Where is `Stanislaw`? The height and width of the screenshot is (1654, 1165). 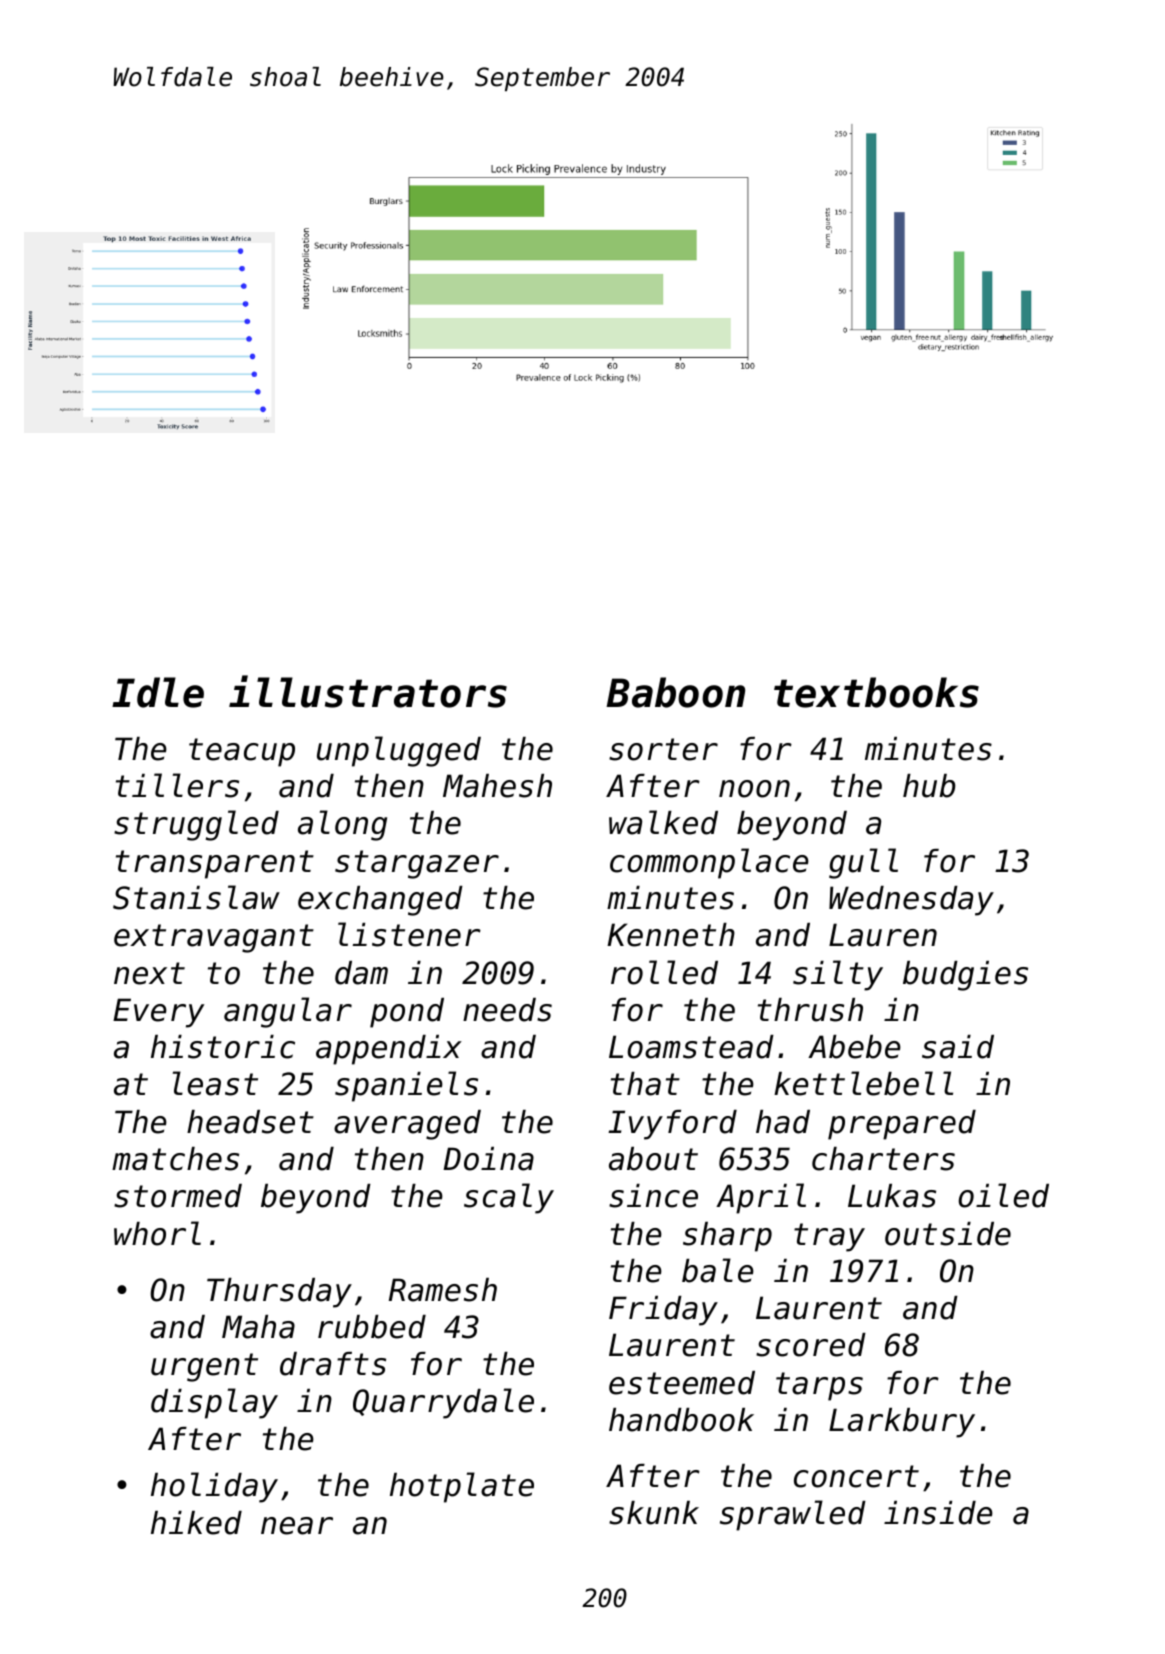 Stanislaw is located at coordinates (196, 897).
